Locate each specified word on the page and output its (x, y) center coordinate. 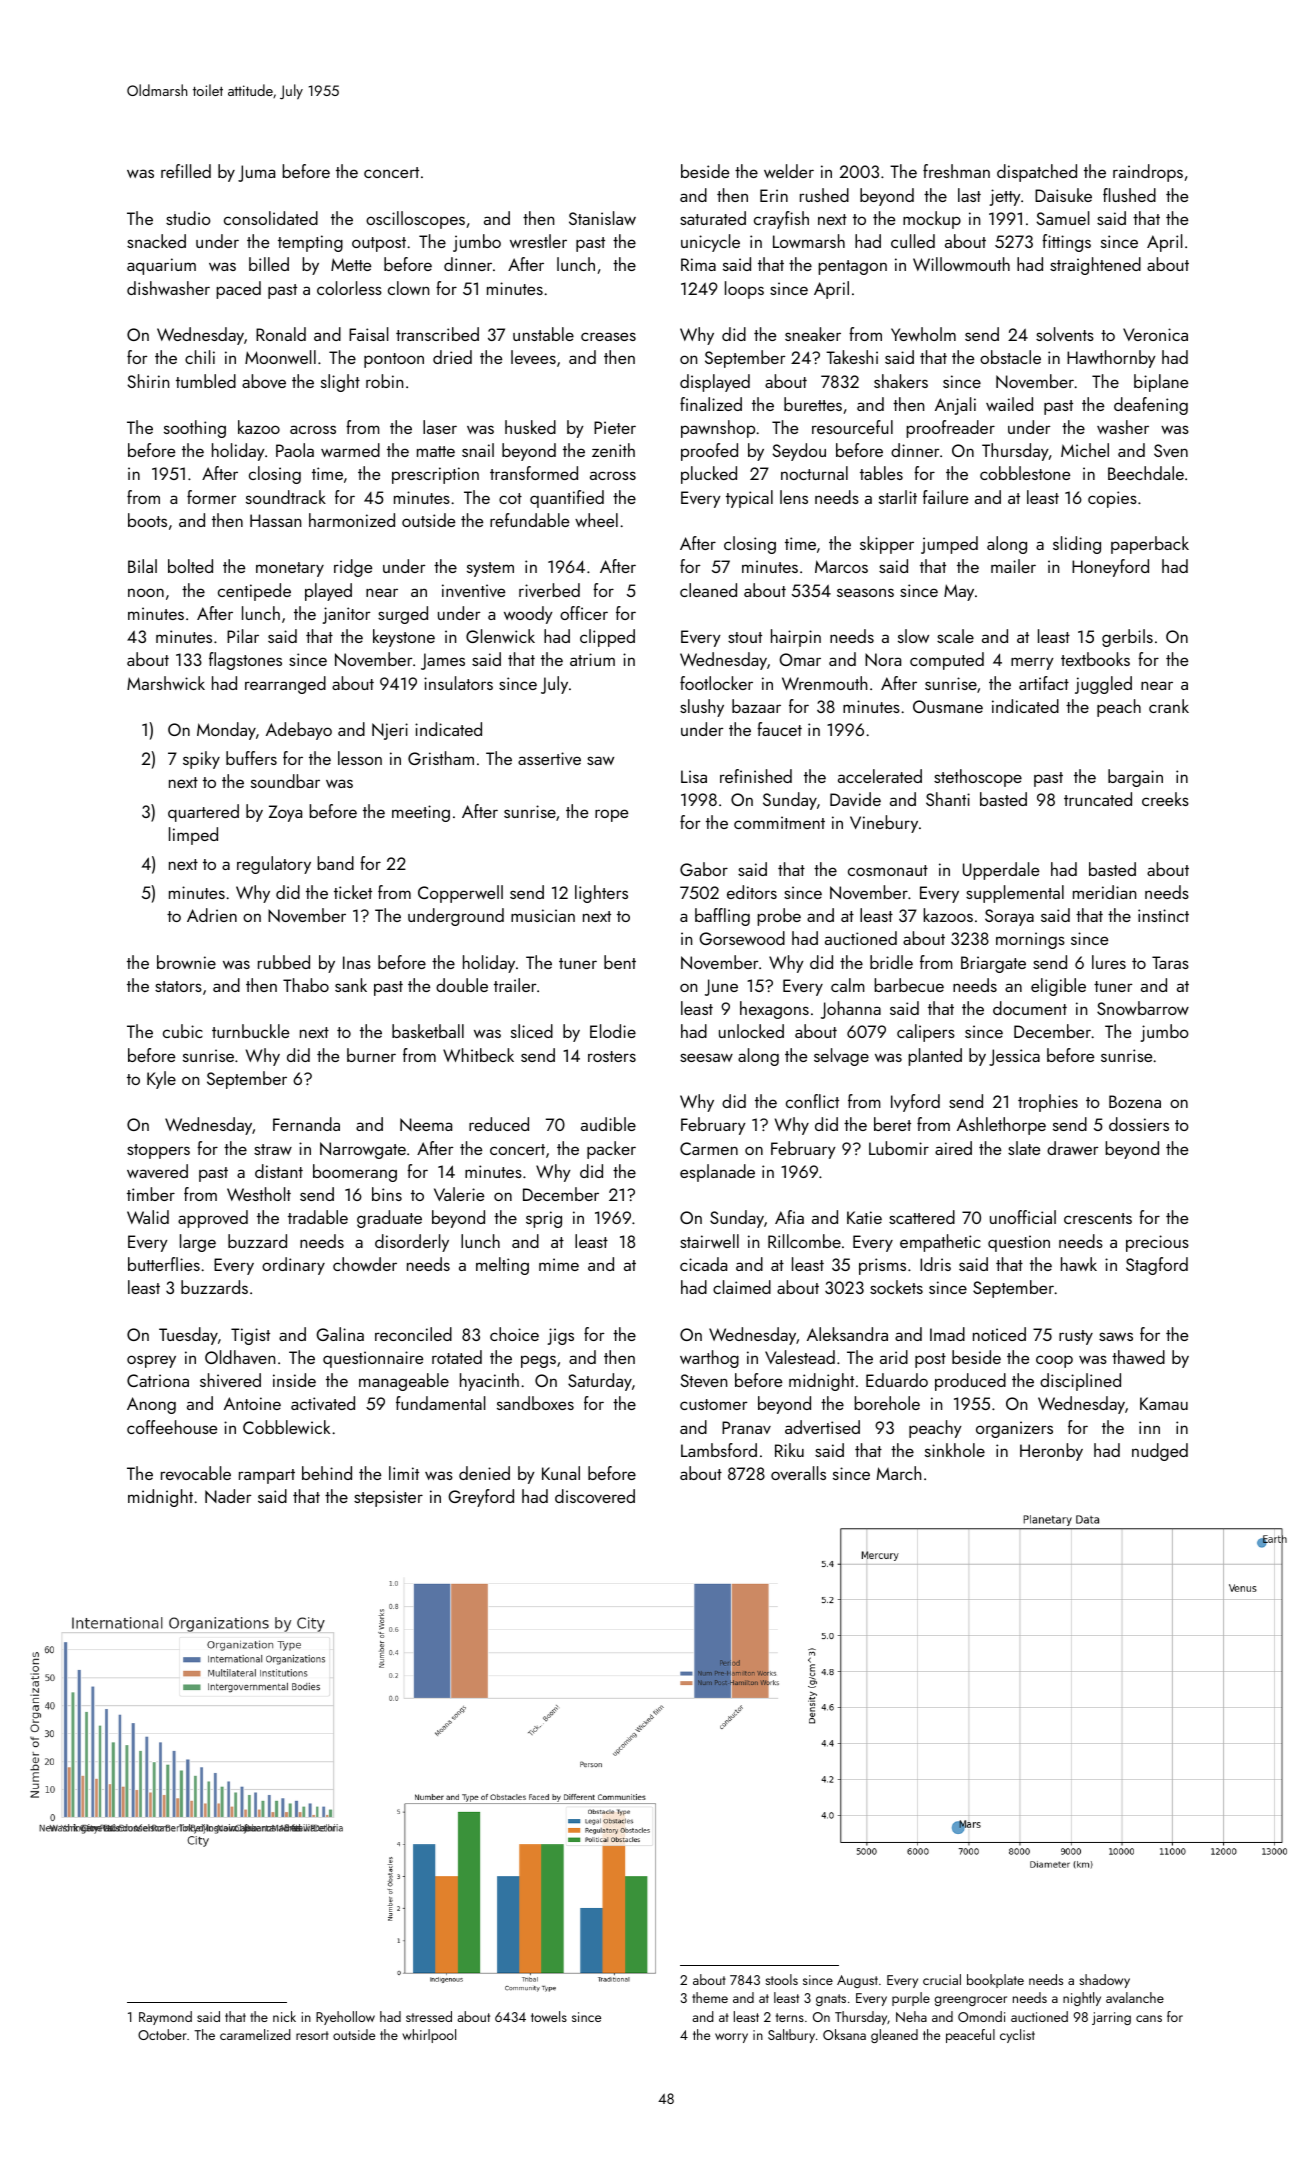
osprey (151, 1361)
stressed (429, 2016)
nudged (1160, 1452)
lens (794, 497)
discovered (595, 1496)
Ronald (281, 334)
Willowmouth (961, 264)
